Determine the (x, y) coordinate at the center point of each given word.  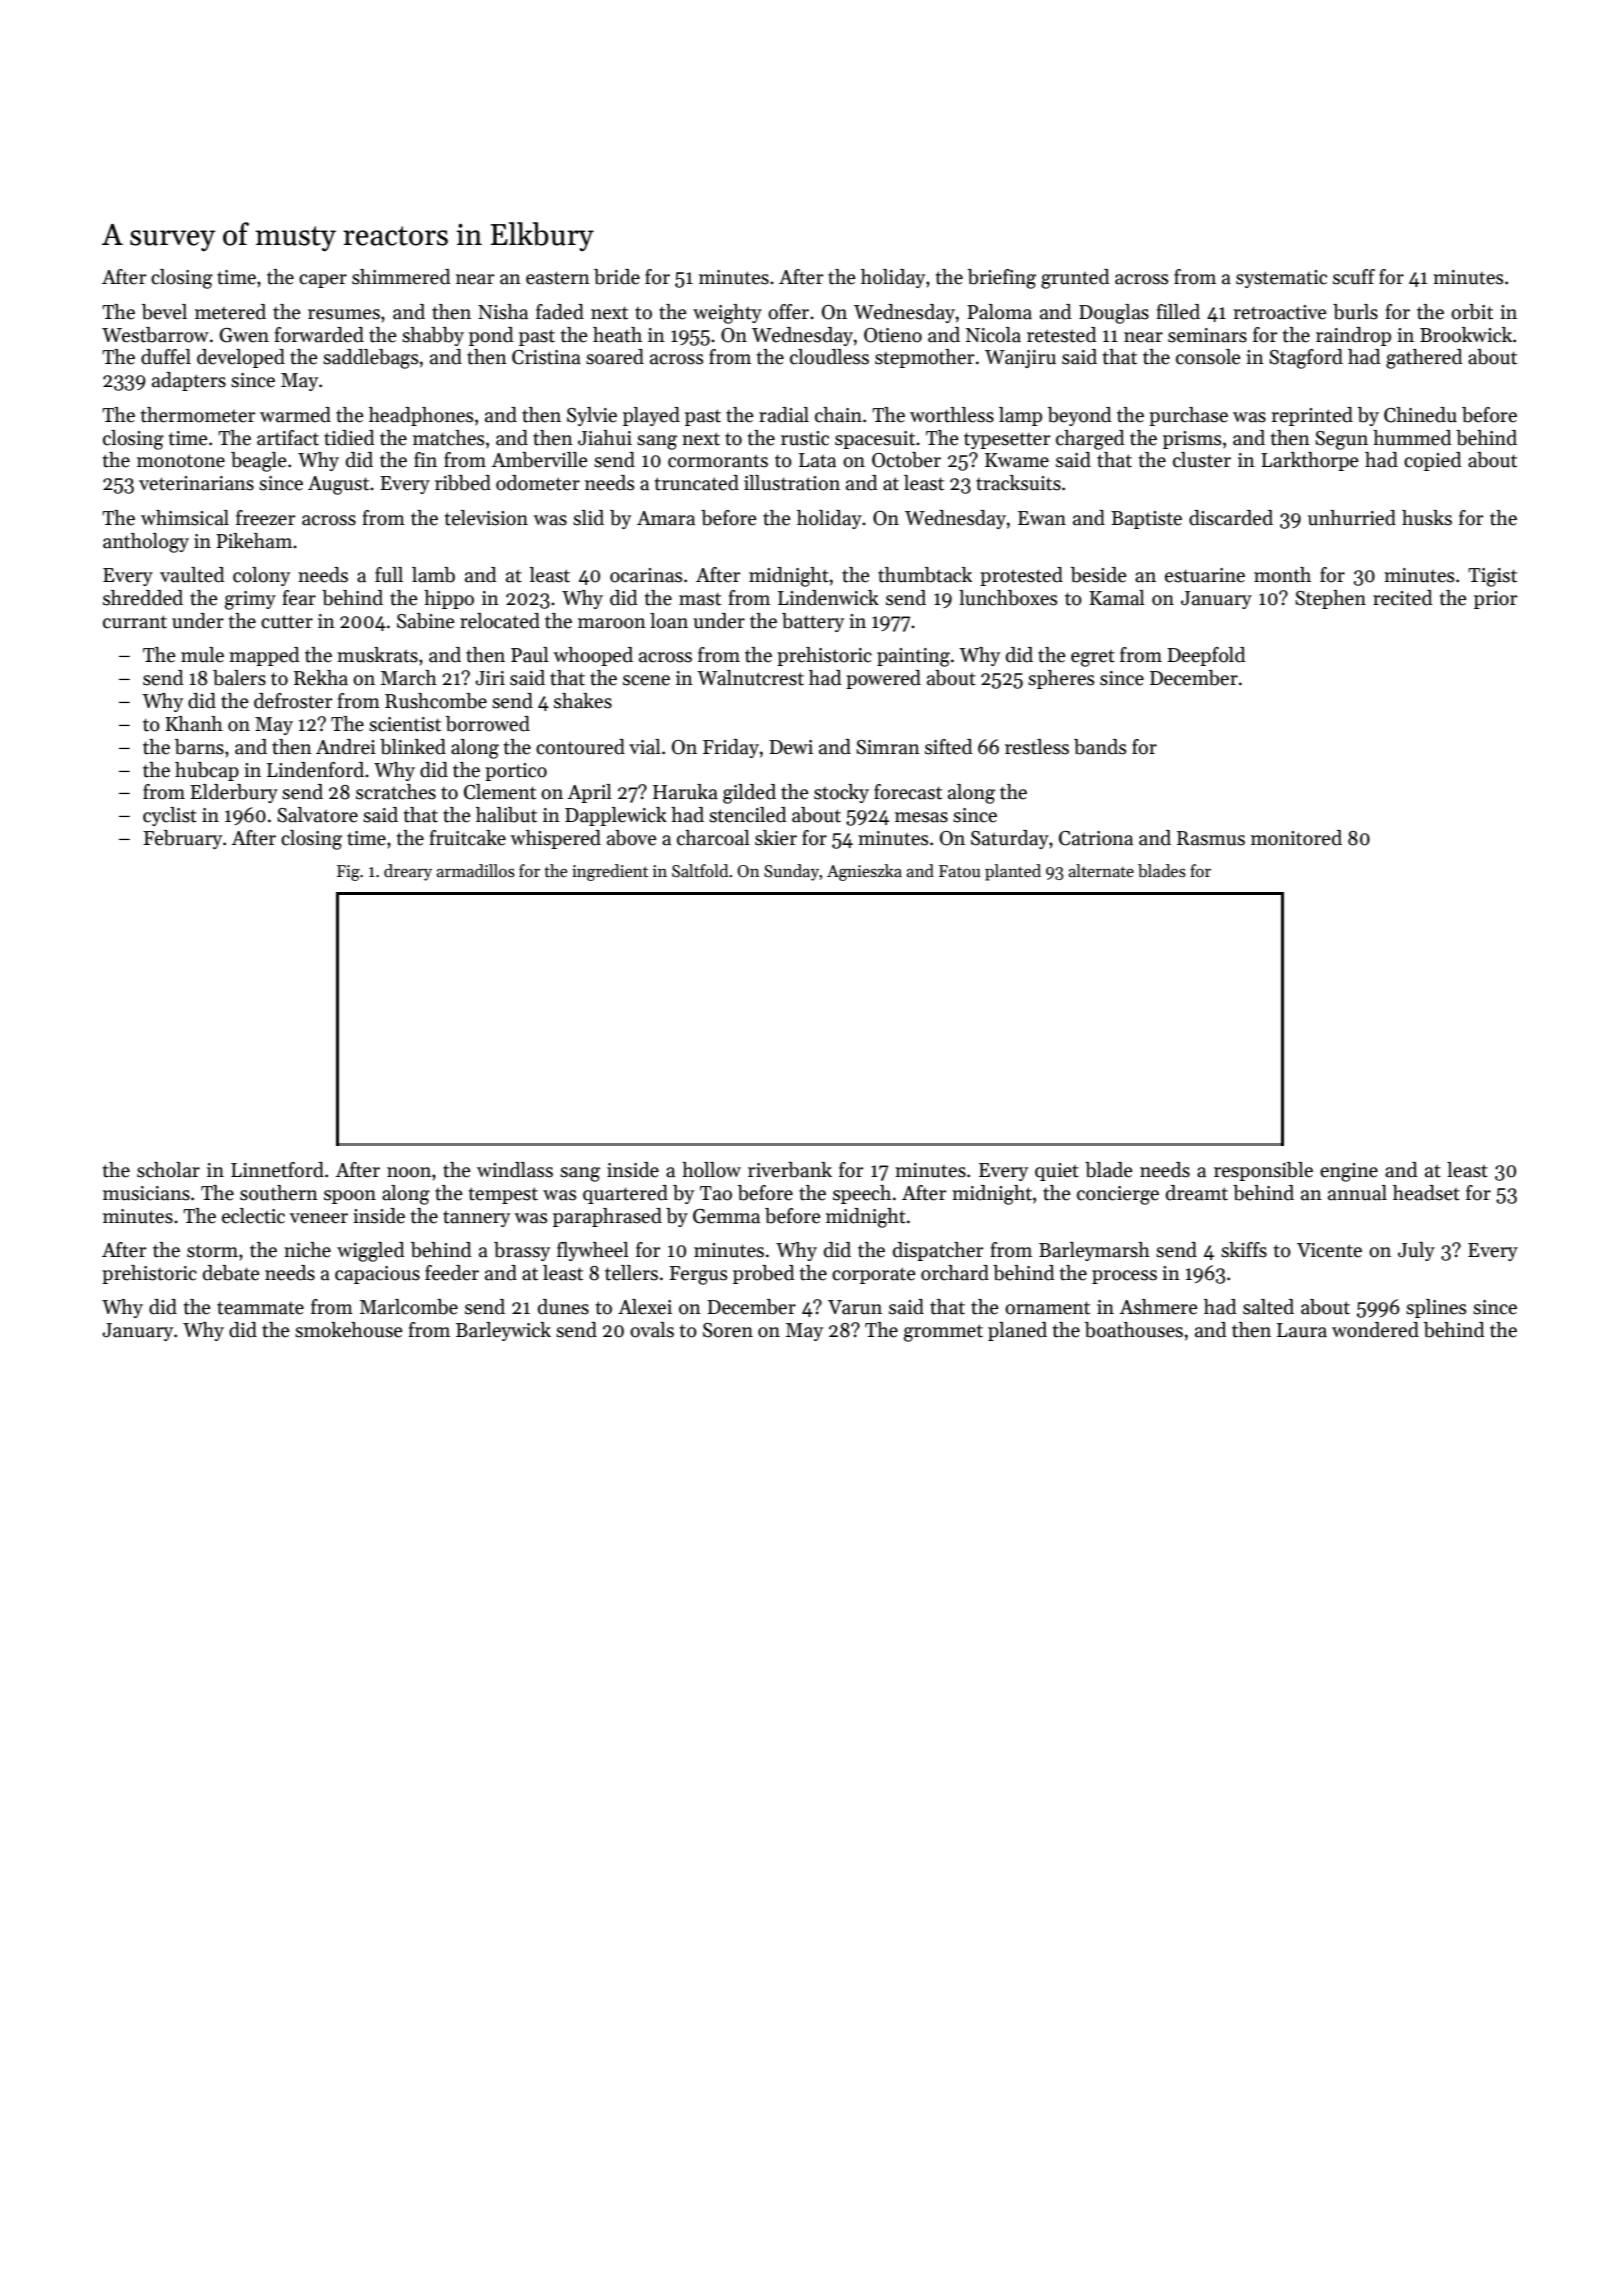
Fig (348, 873)
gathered (1424, 359)
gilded (749, 794)
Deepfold (1206, 656)
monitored (1296, 838)
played (651, 416)
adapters (189, 381)
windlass (515, 1170)
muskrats (377, 655)
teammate (260, 1308)
